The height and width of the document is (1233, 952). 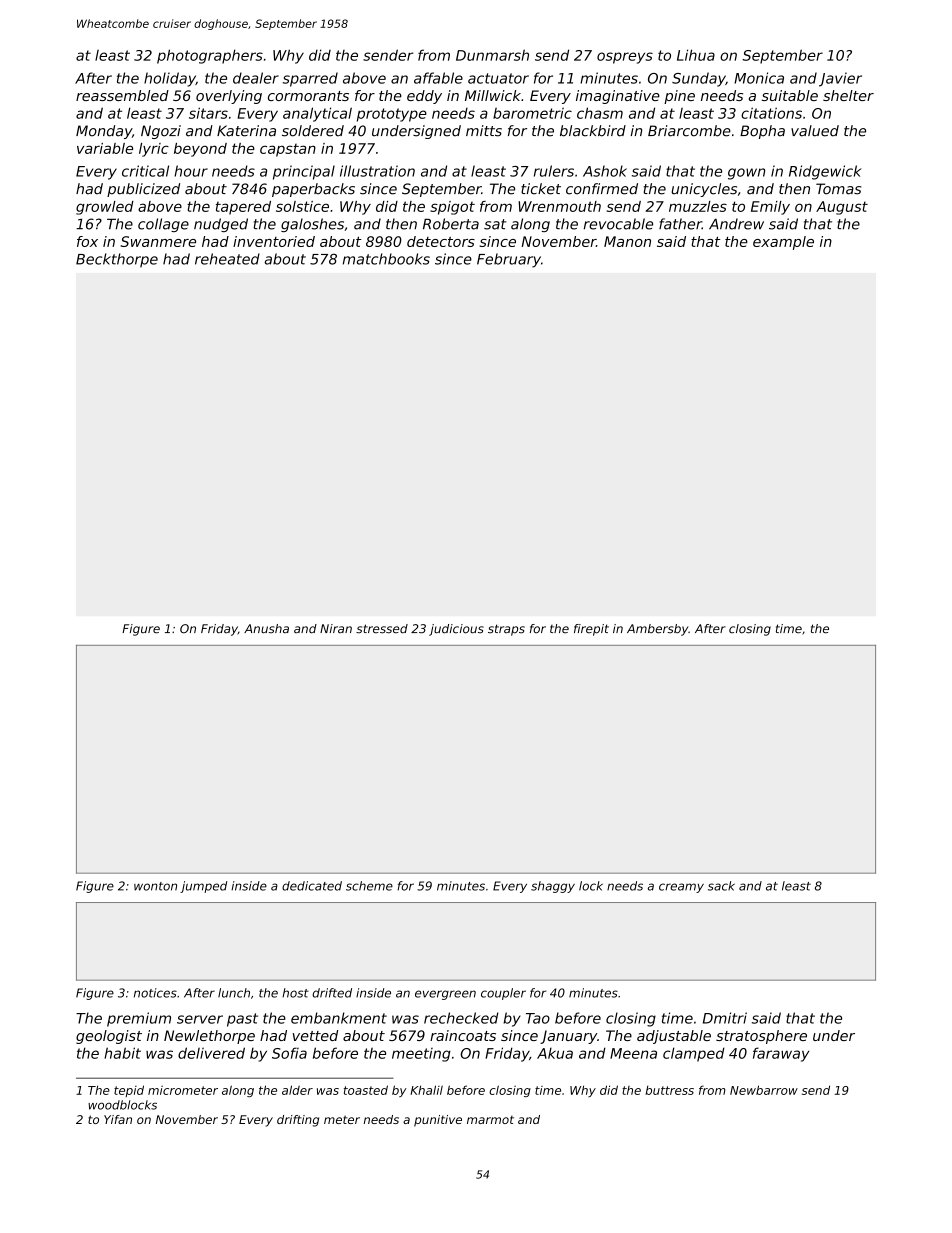 What do you see at coordinates (308, 96) in the document?
I see `cormorants` at bounding box center [308, 96].
